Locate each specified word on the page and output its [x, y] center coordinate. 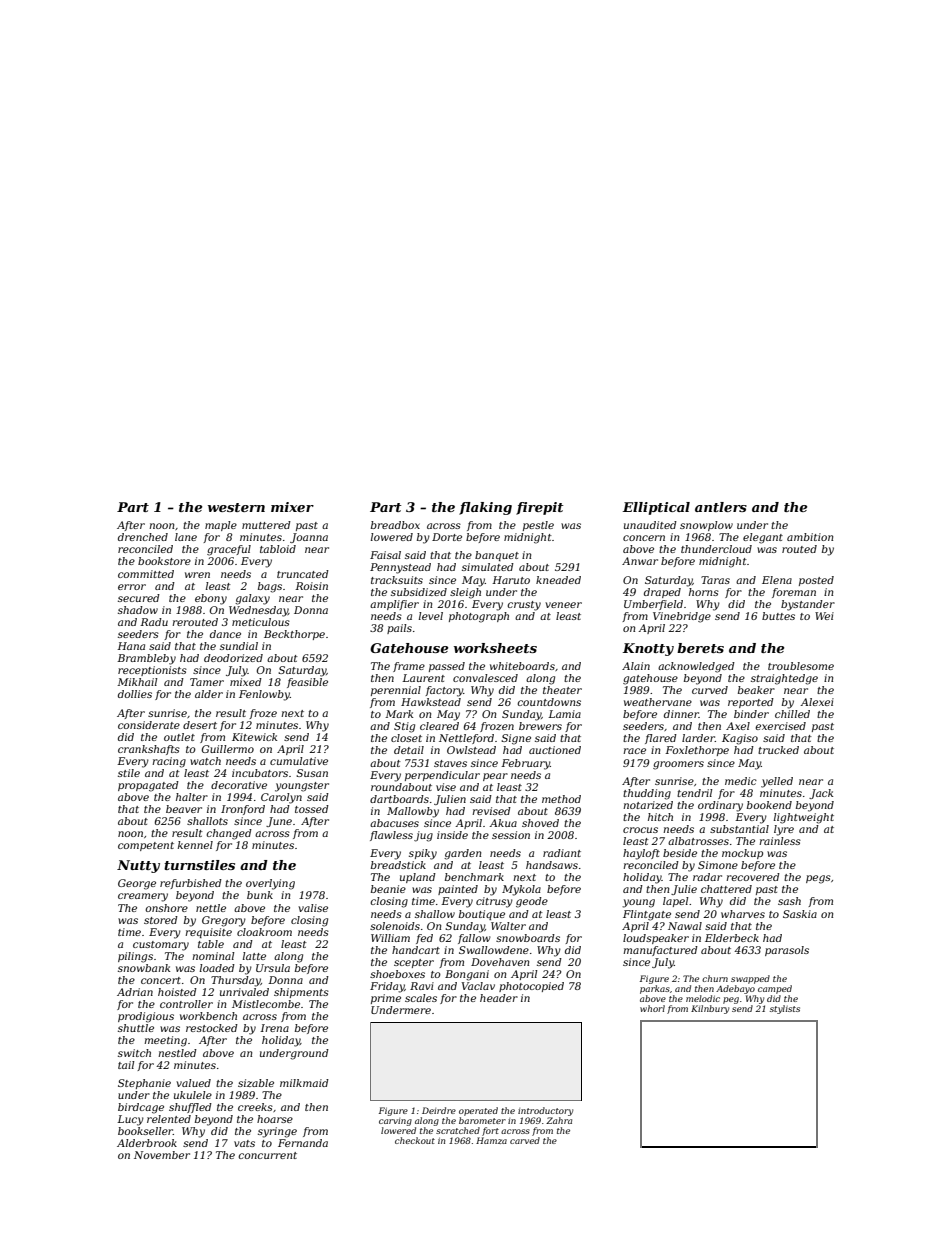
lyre [784, 830]
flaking [485, 508]
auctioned [555, 750]
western [236, 507]
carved [525, 1140]
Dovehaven [500, 962]
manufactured [660, 951]
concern [644, 538]
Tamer [207, 682]
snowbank [144, 968]
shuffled [190, 1108]
